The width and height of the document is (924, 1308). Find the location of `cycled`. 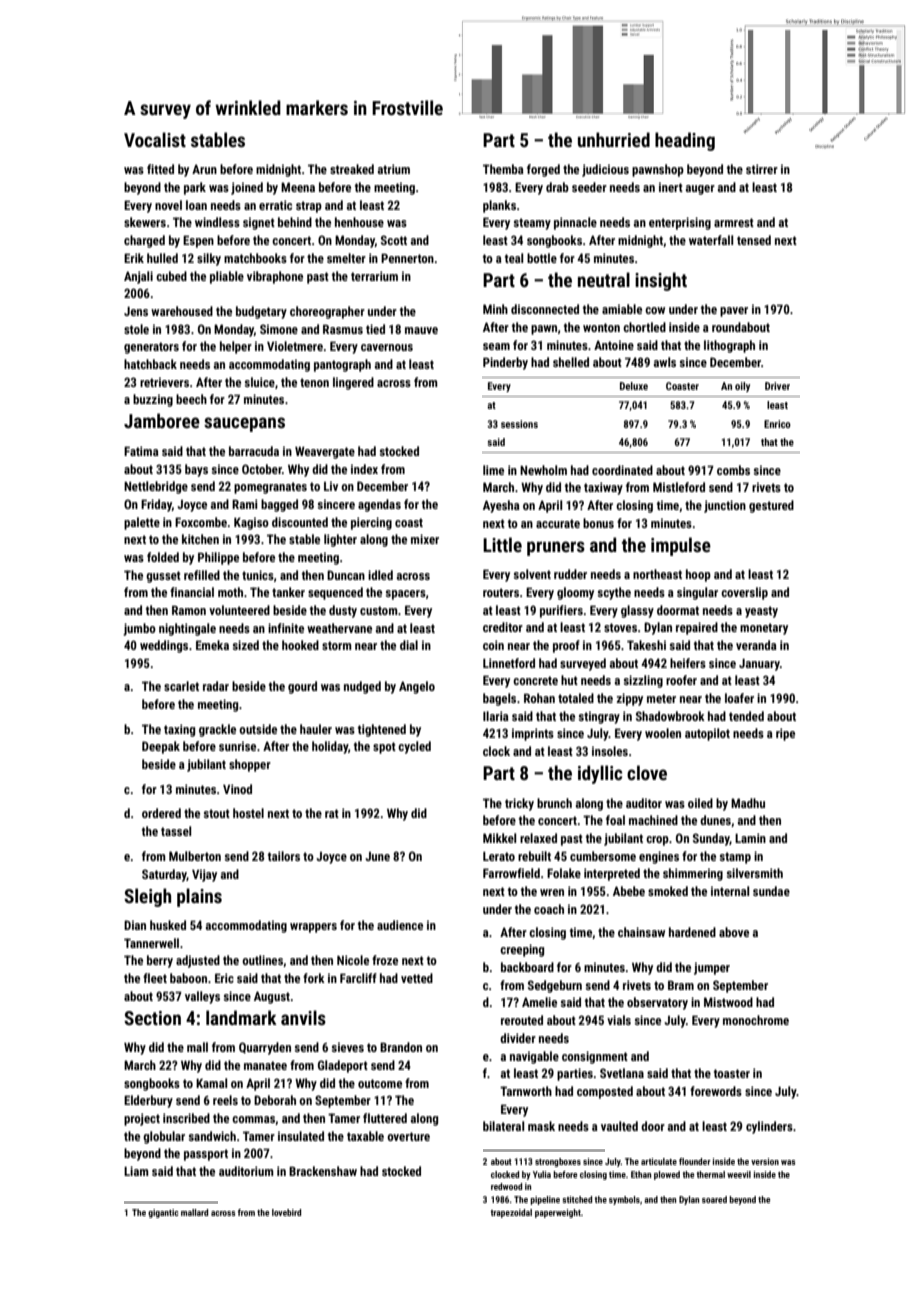

cycled is located at coordinates (414, 747).
